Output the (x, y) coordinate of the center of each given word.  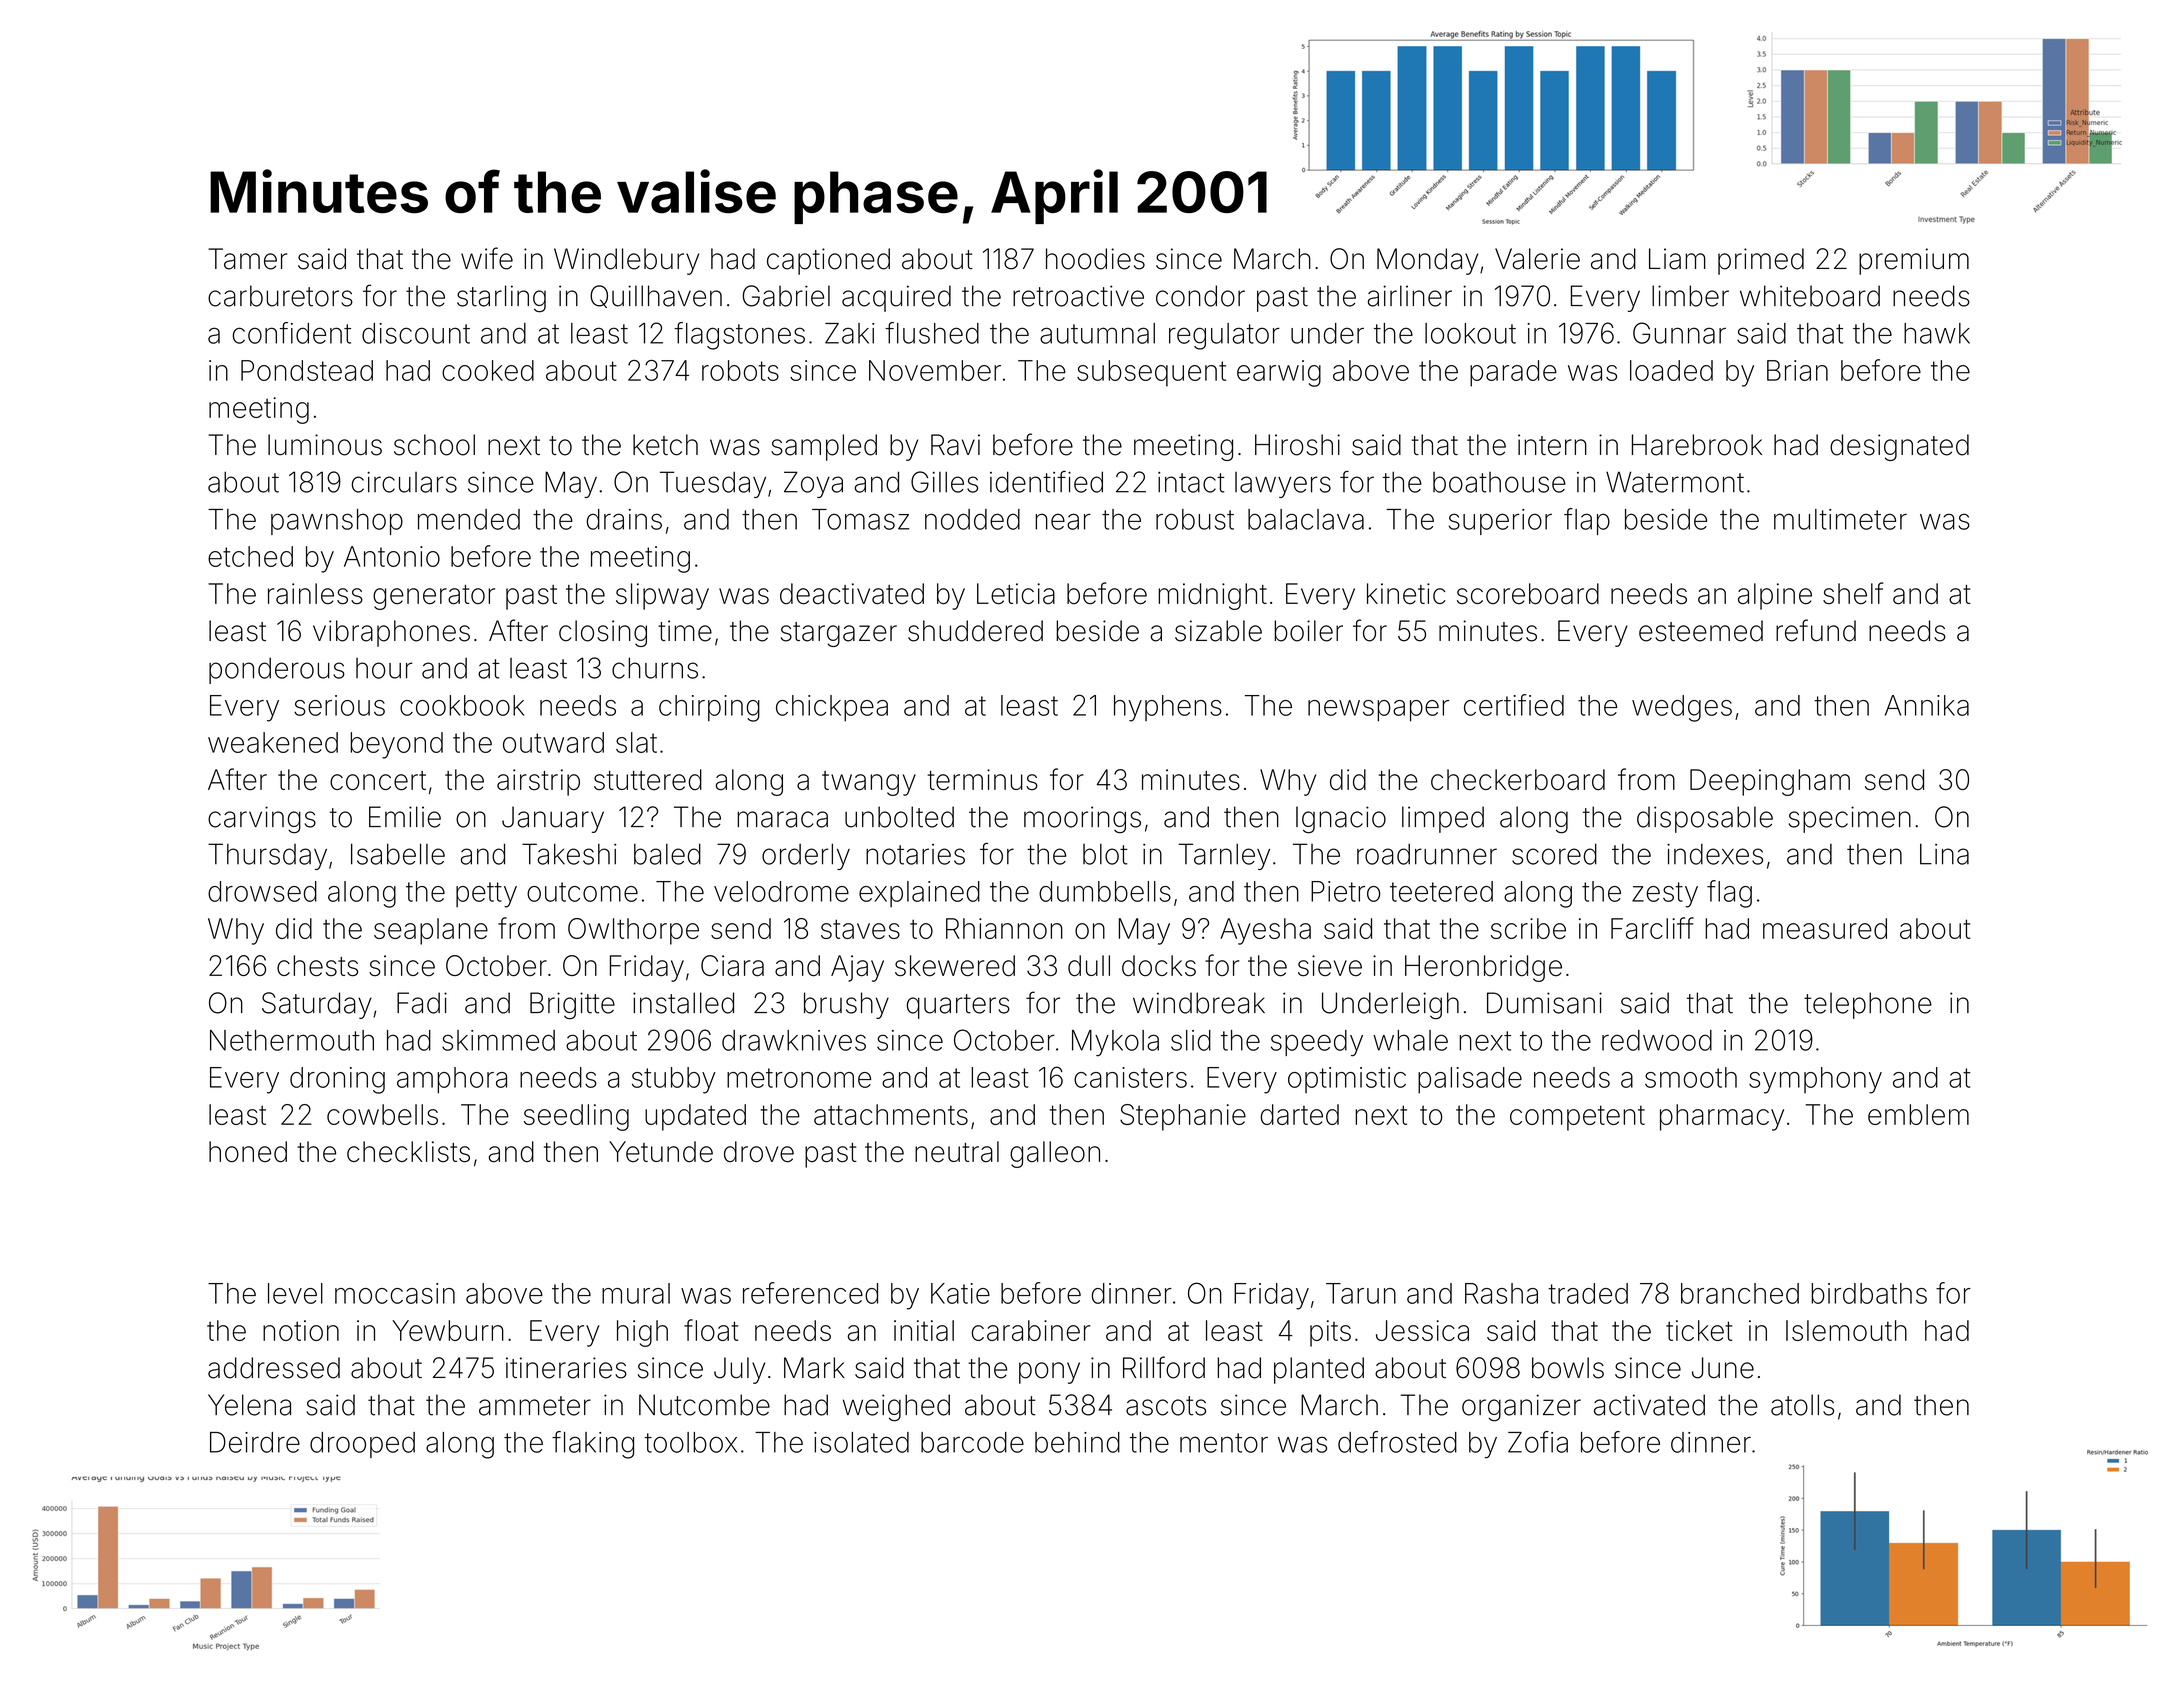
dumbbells (1105, 891)
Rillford (1164, 1367)
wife (487, 258)
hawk (1937, 333)
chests (317, 966)
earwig (1279, 373)
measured (1825, 928)
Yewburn (448, 1330)
